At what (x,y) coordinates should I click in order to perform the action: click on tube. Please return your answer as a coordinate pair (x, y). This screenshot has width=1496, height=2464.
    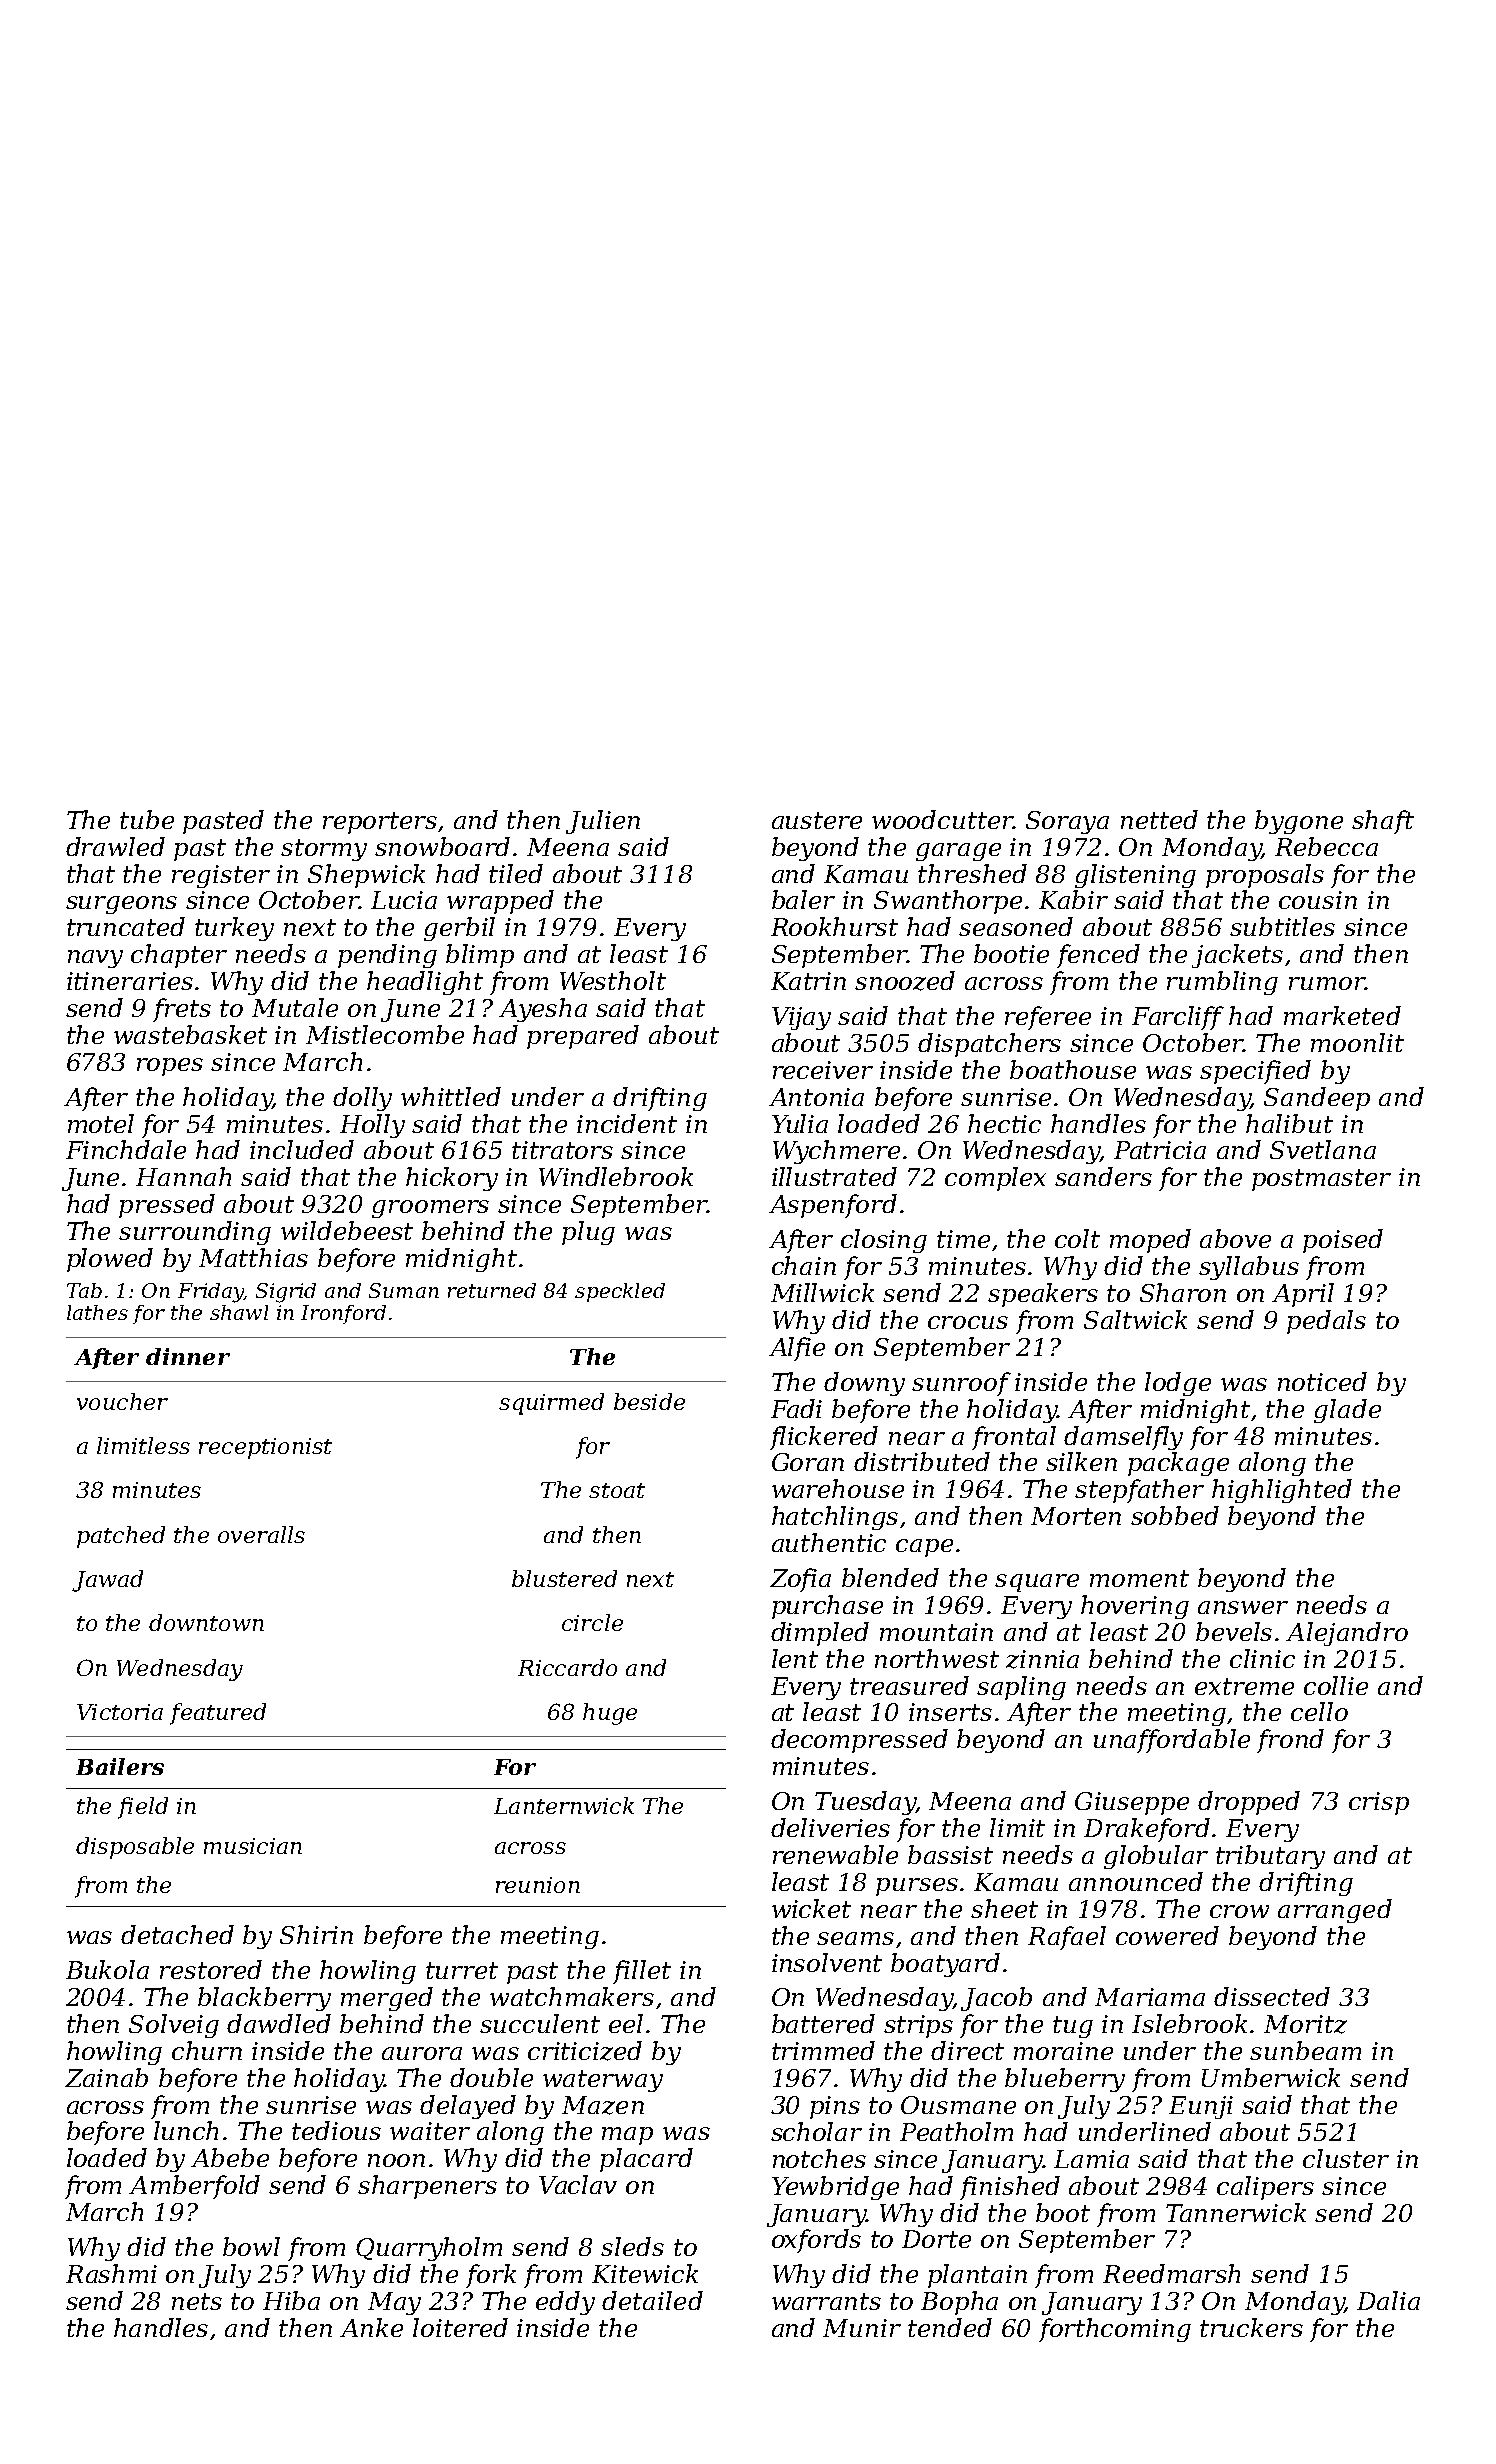
    Looking at the image, I should click on (147, 819).
